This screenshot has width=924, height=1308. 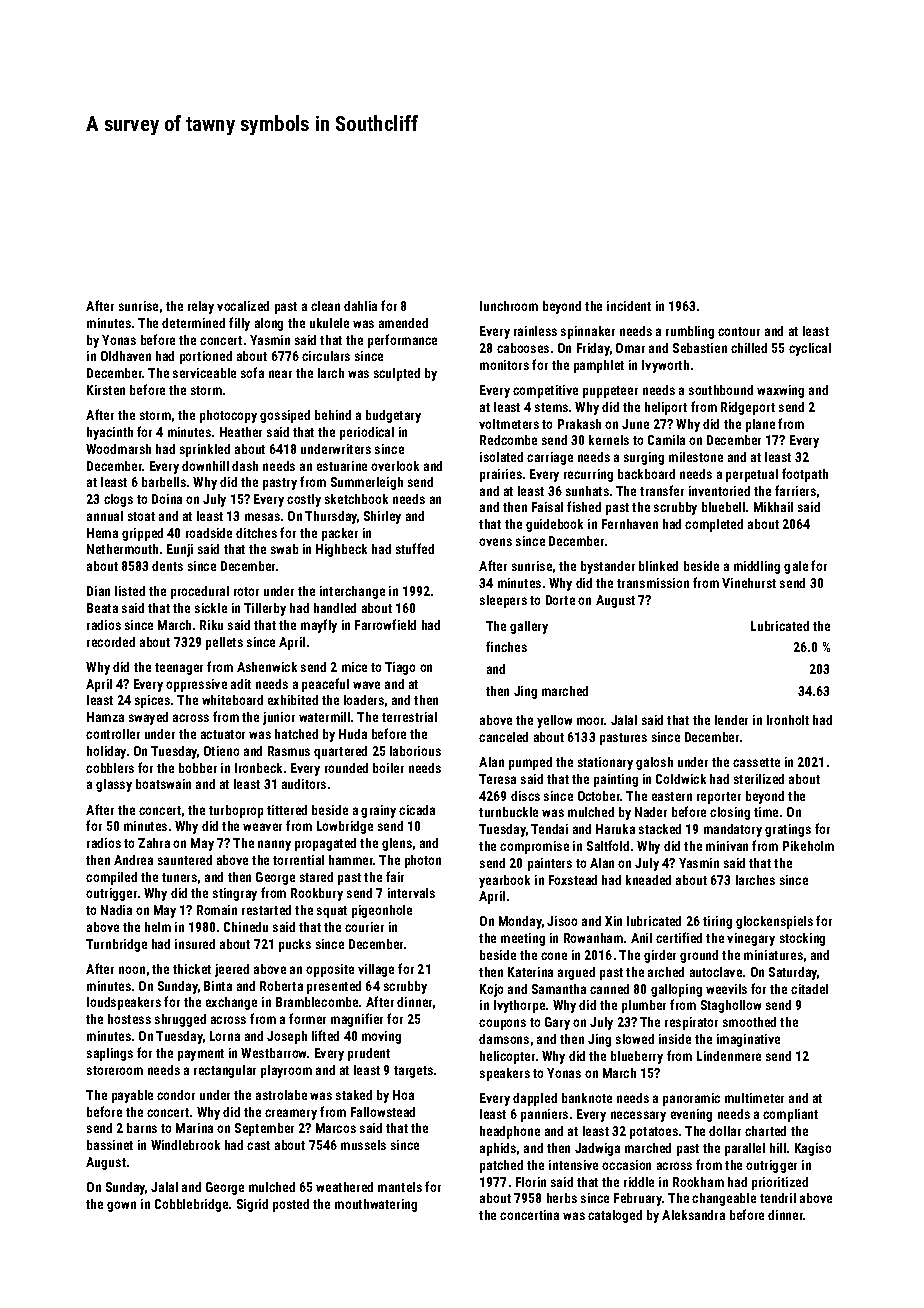 What do you see at coordinates (126, 356) in the screenshot?
I see `Oldhaven` at bounding box center [126, 356].
